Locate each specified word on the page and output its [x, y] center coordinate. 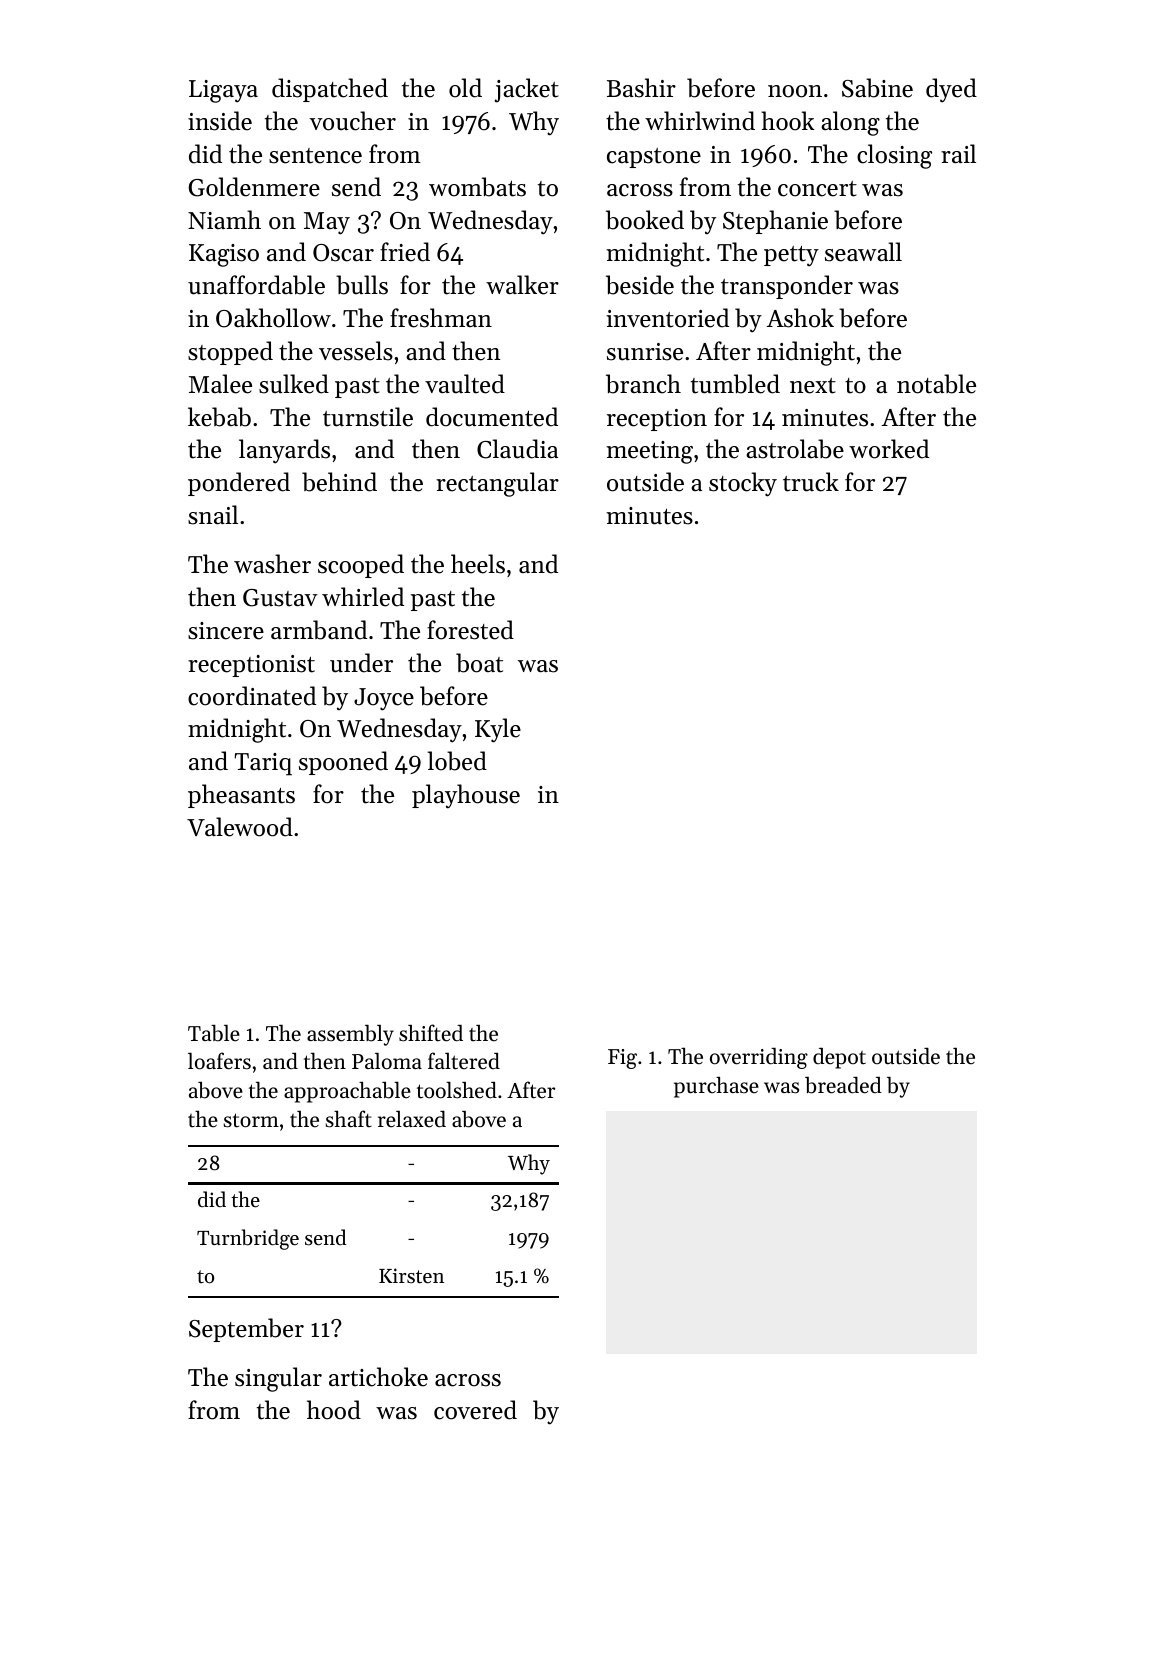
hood [334, 1410]
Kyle [498, 730]
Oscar [343, 253]
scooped [361, 566]
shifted [431, 1033]
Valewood [240, 827]
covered [475, 1410]
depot [839, 1058]
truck [811, 482]
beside [640, 285]
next [813, 386]
